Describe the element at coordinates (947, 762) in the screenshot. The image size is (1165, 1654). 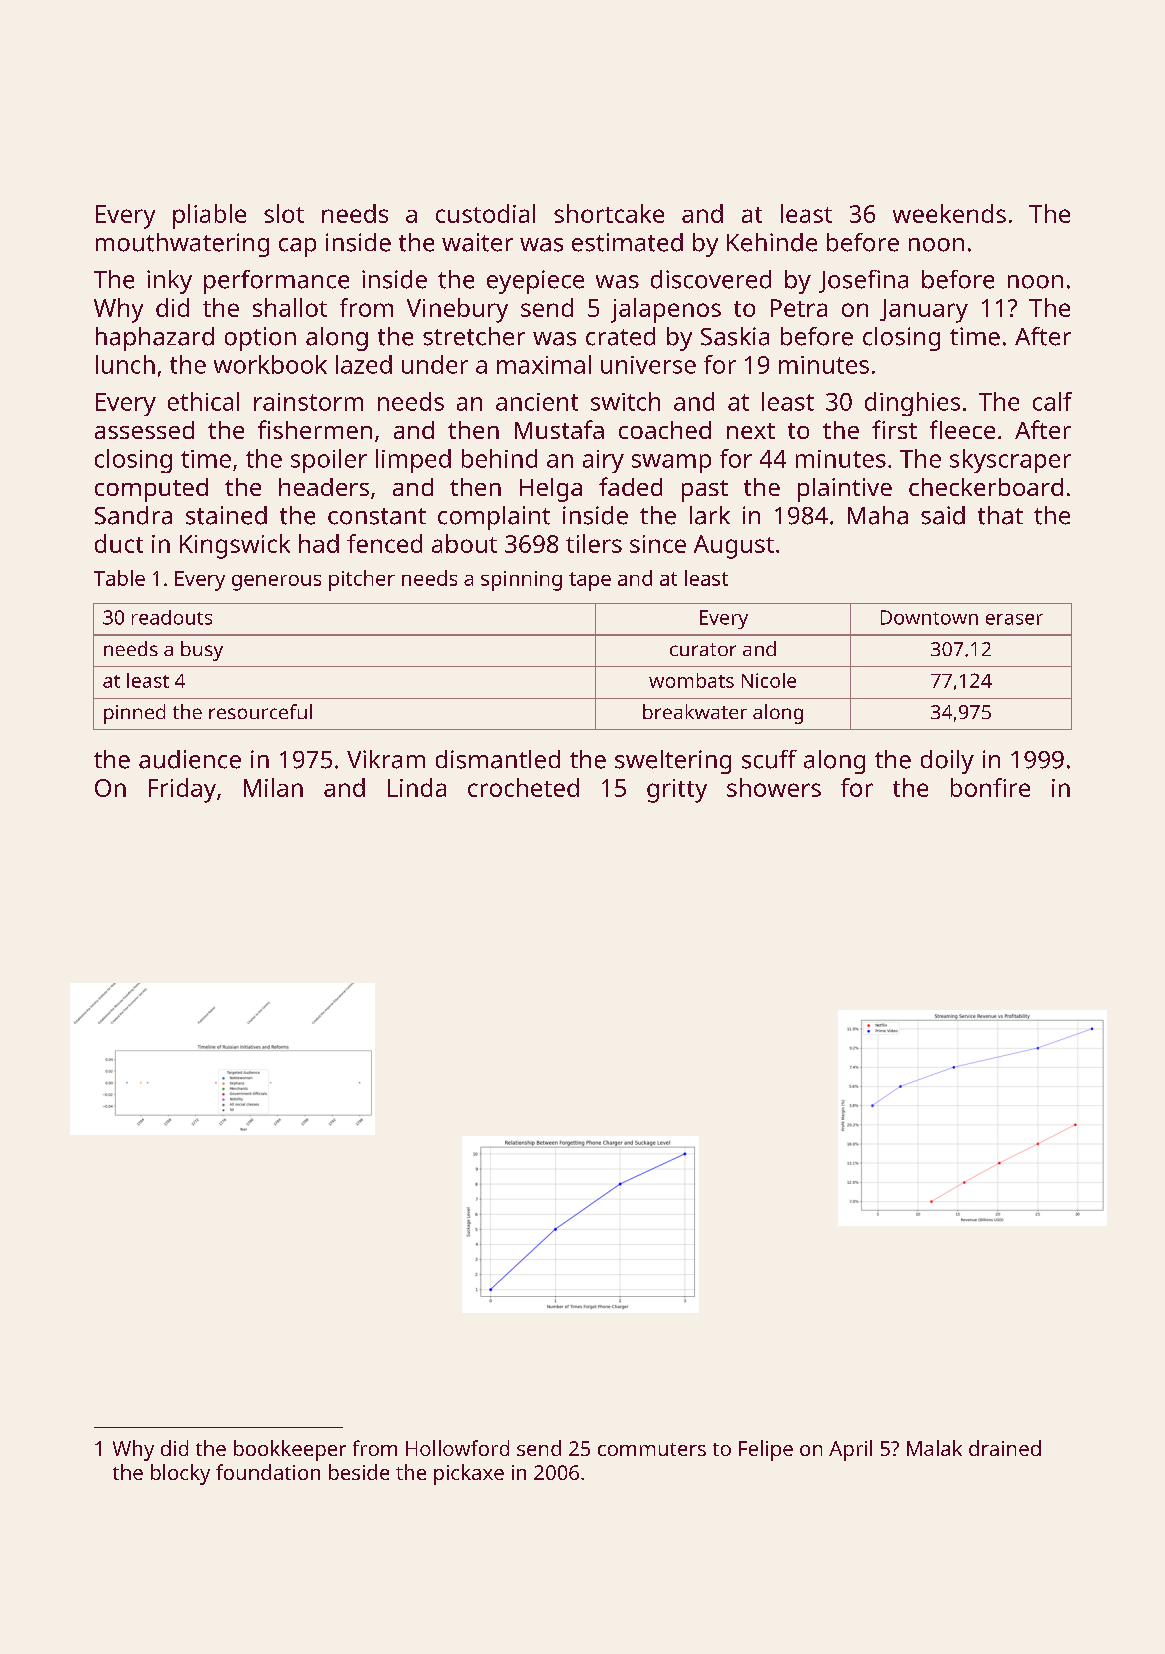
I see `doily` at that location.
